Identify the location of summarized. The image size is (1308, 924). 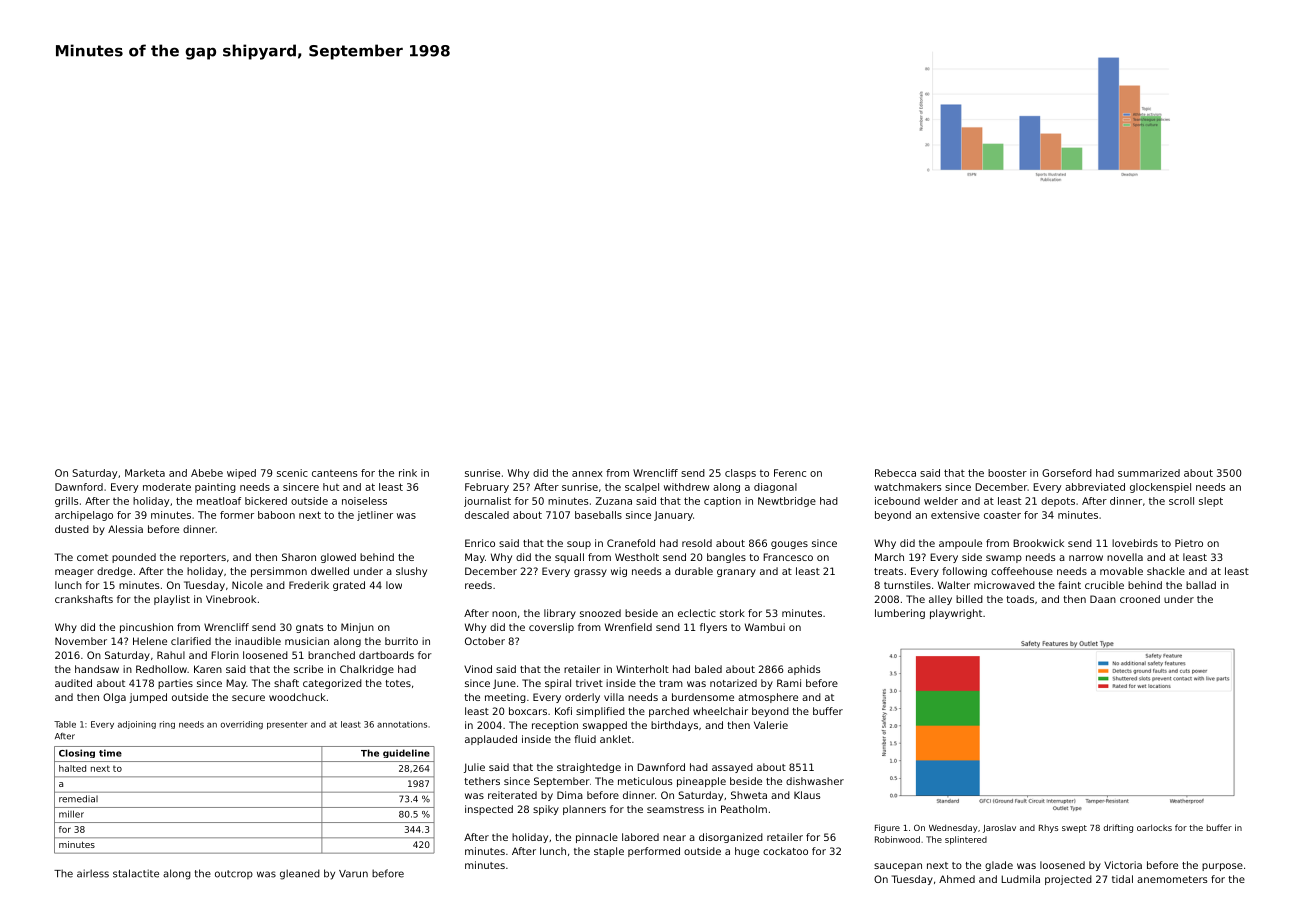
(1149, 473).
